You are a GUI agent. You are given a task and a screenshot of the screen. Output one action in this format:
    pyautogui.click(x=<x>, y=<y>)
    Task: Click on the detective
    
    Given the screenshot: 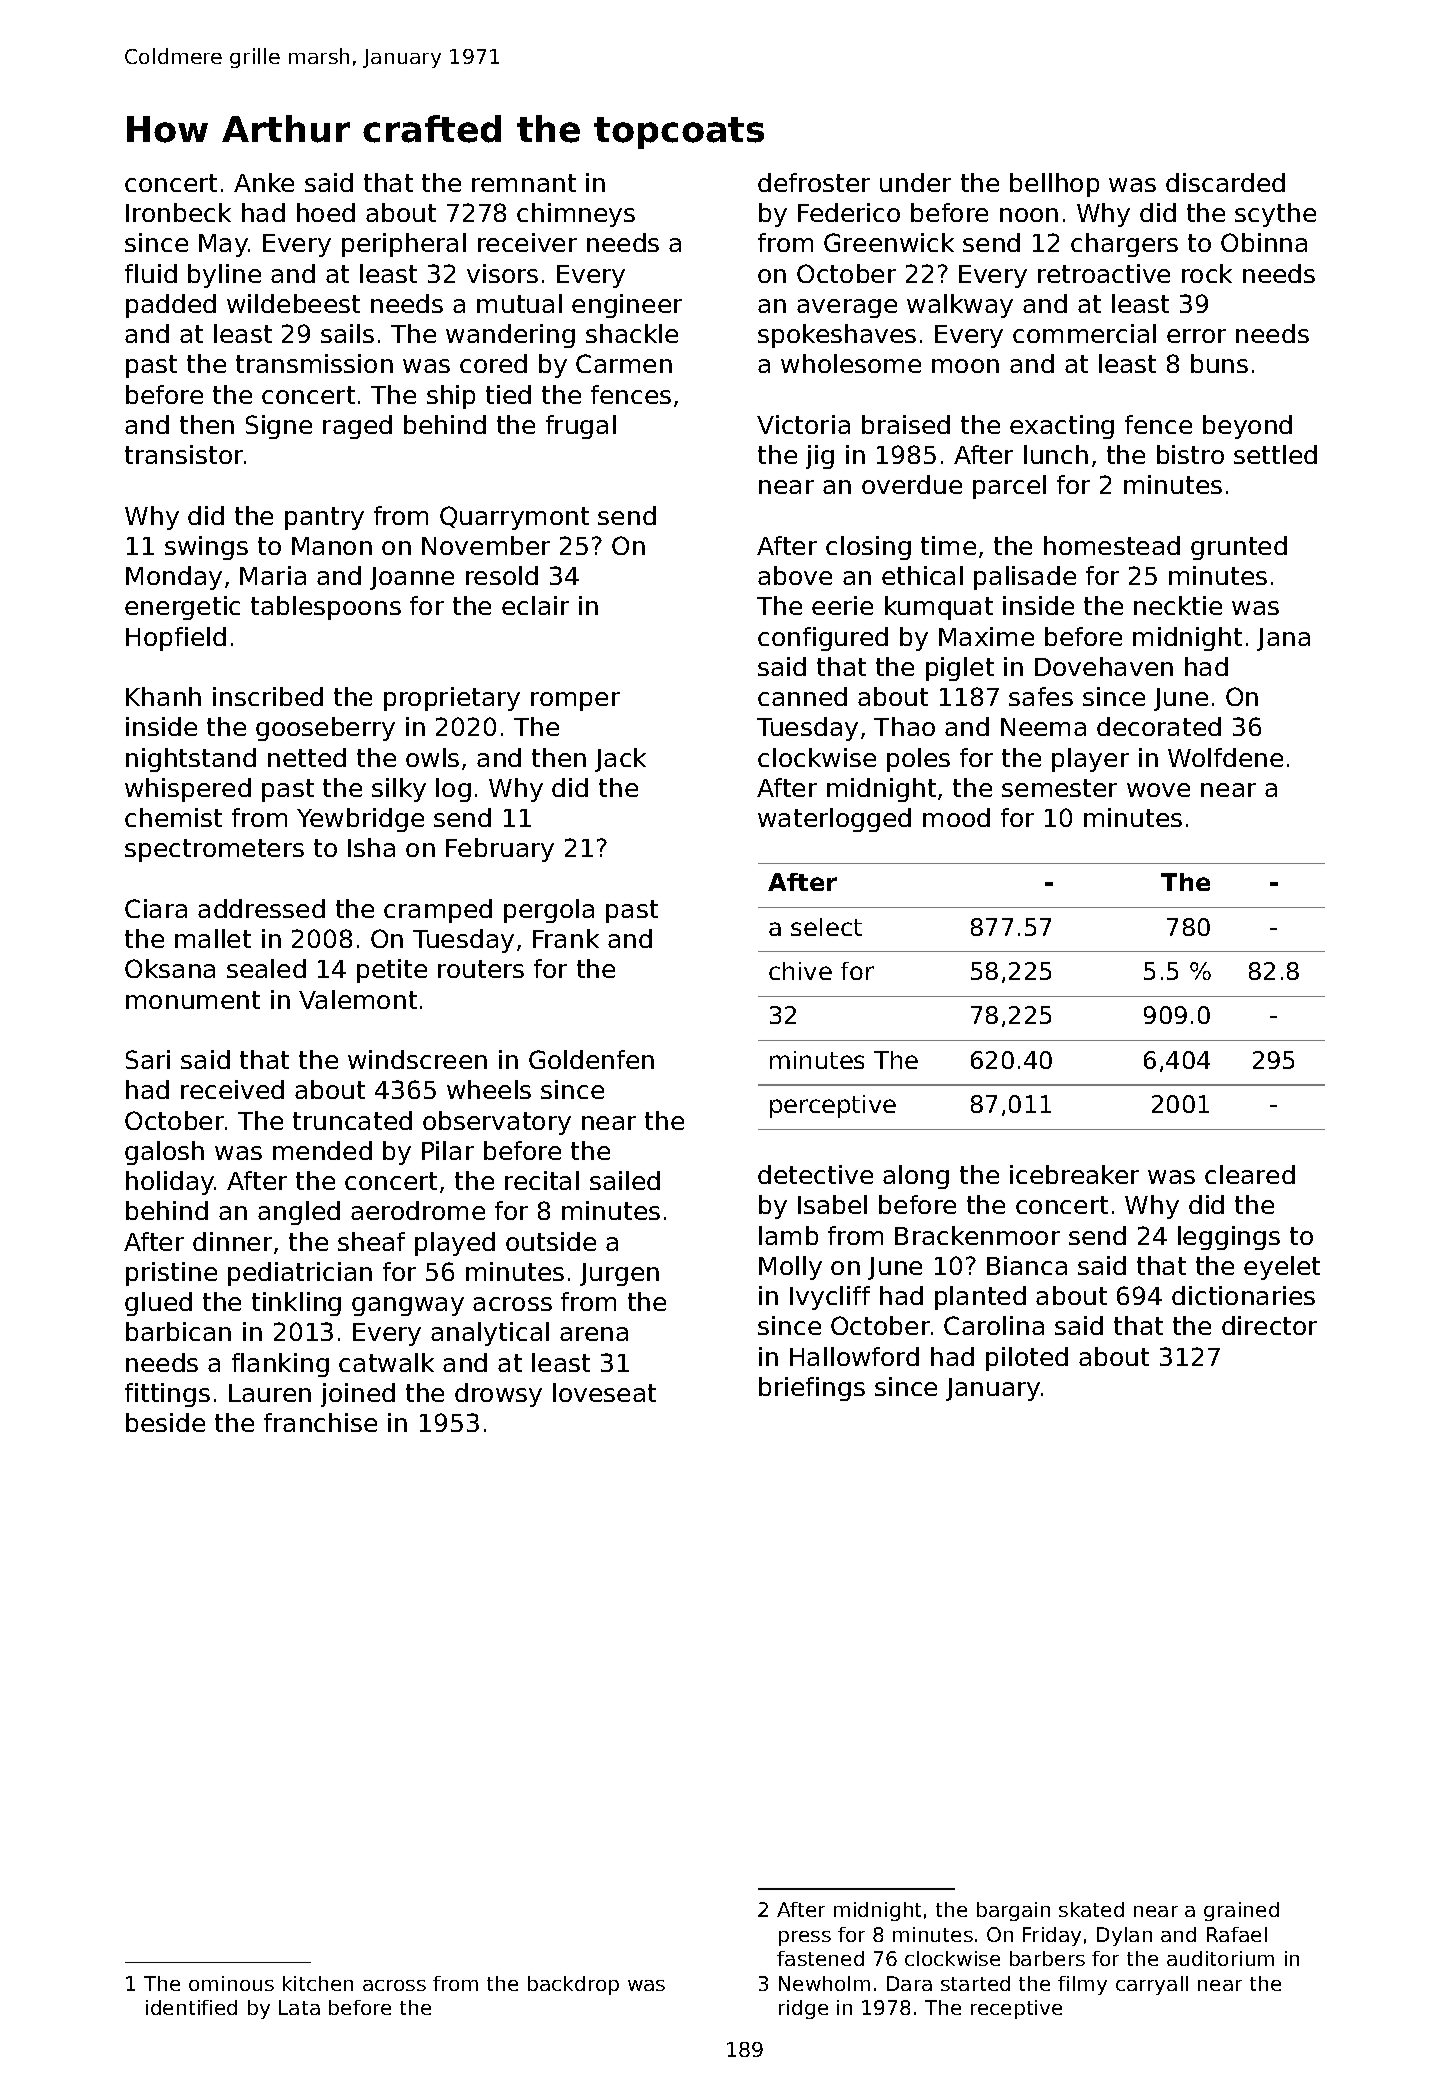 What is the action you would take?
    pyautogui.click(x=815, y=1174)
